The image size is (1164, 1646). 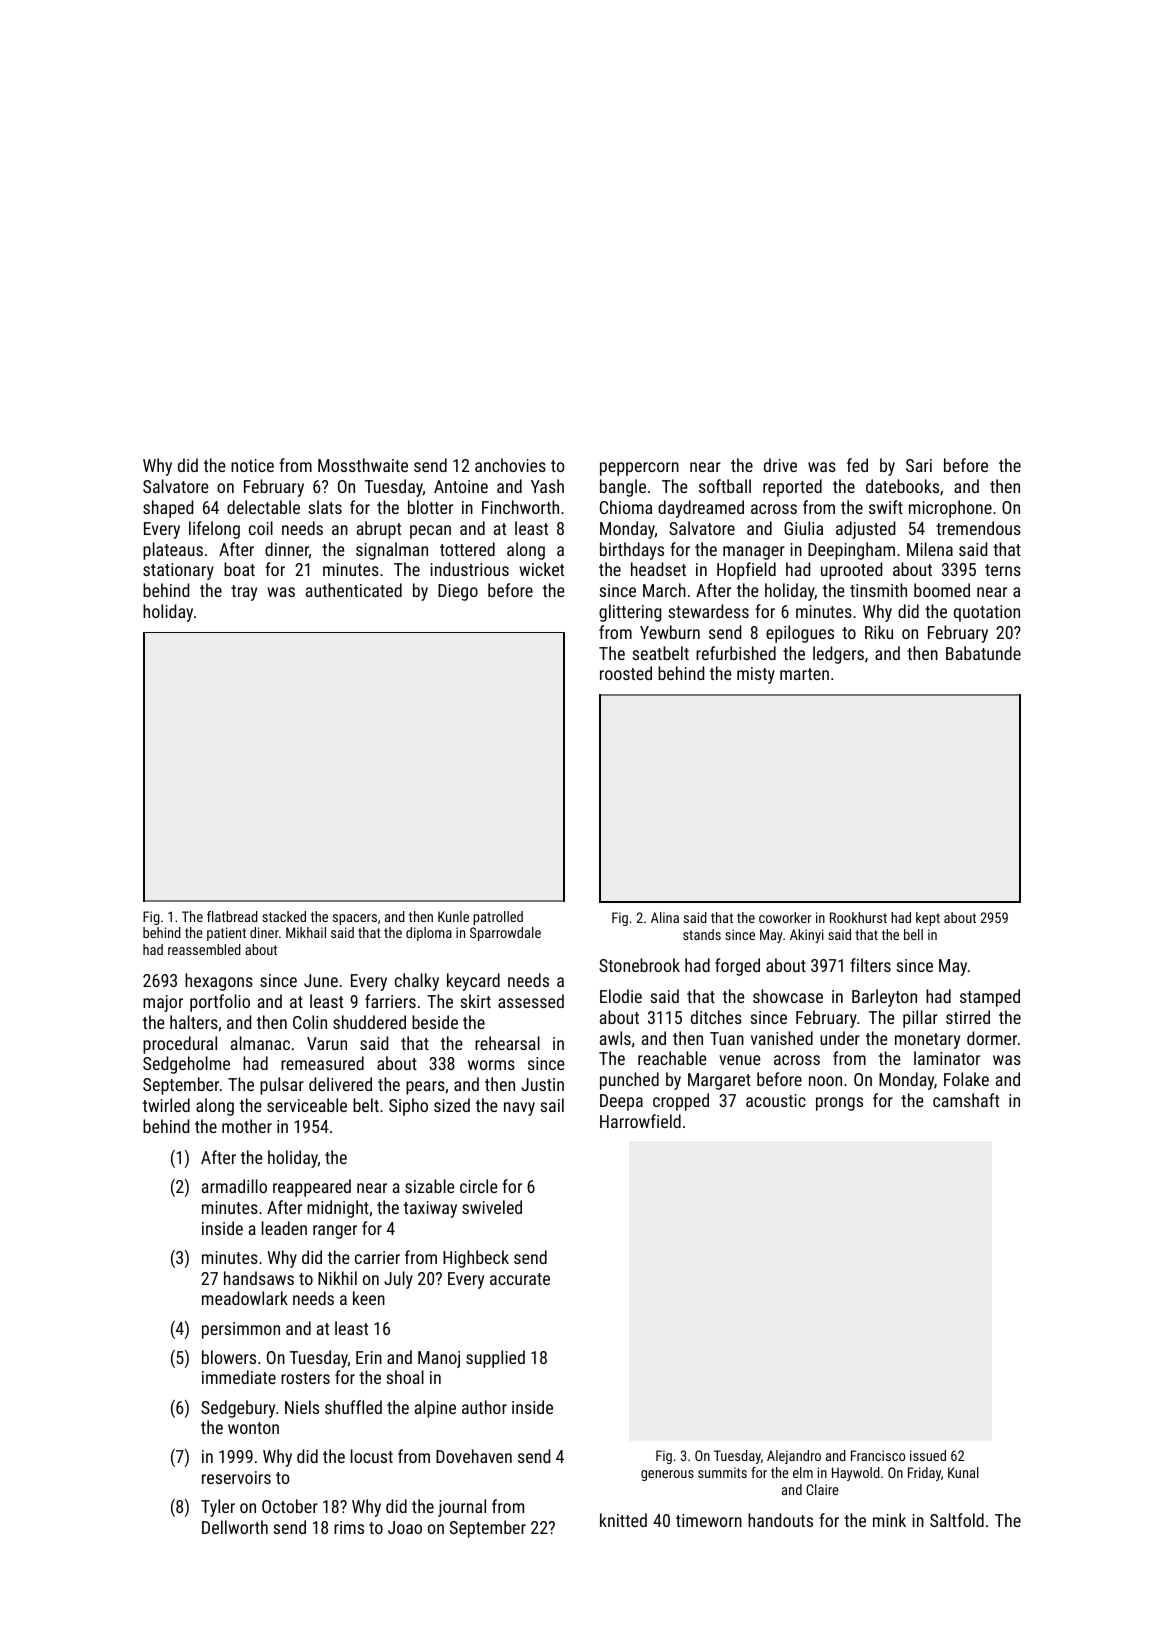 What do you see at coordinates (458, 592) in the image?
I see `Diego` at bounding box center [458, 592].
